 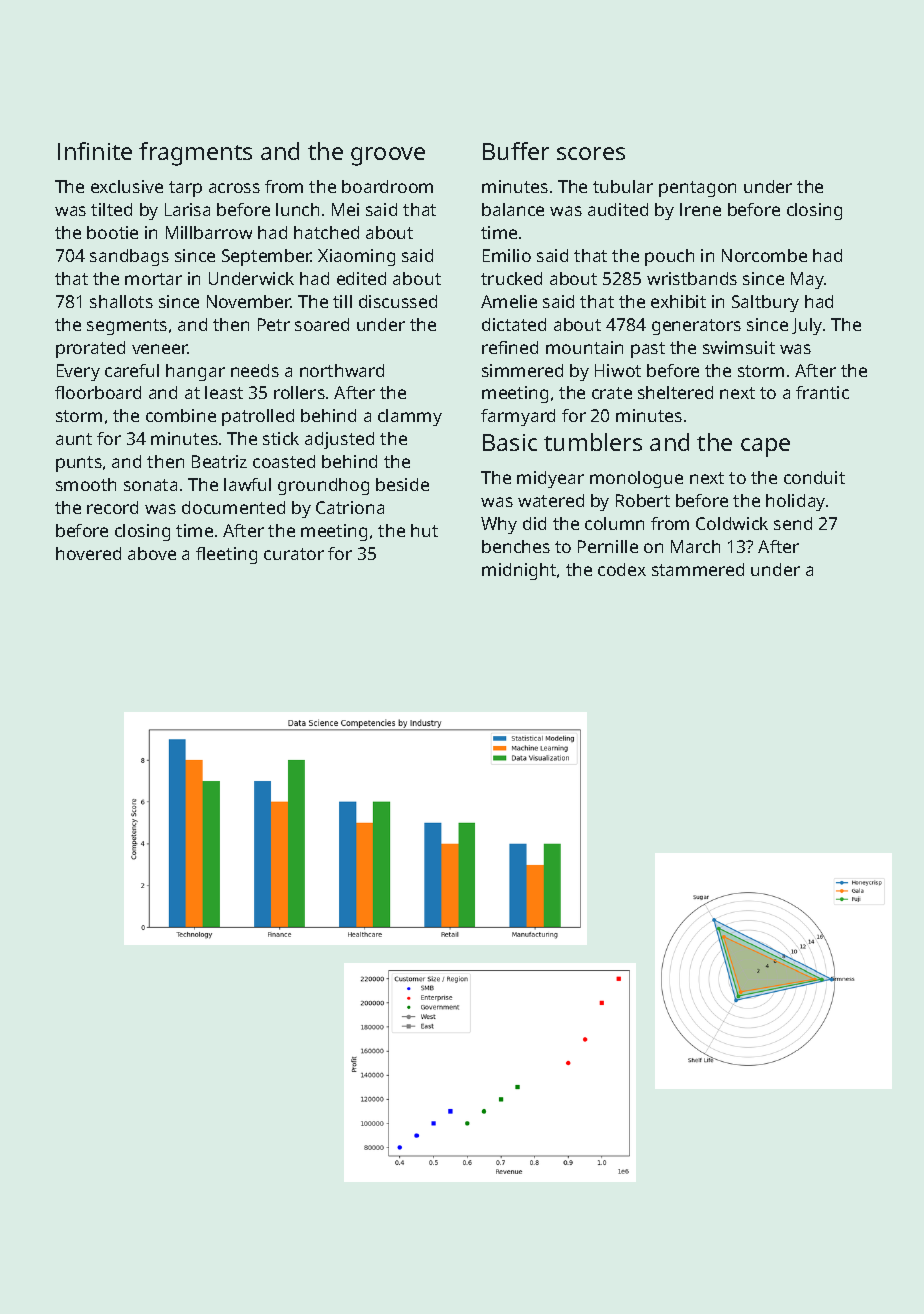 What do you see at coordinates (185, 189) in the screenshot?
I see `tarp` at bounding box center [185, 189].
